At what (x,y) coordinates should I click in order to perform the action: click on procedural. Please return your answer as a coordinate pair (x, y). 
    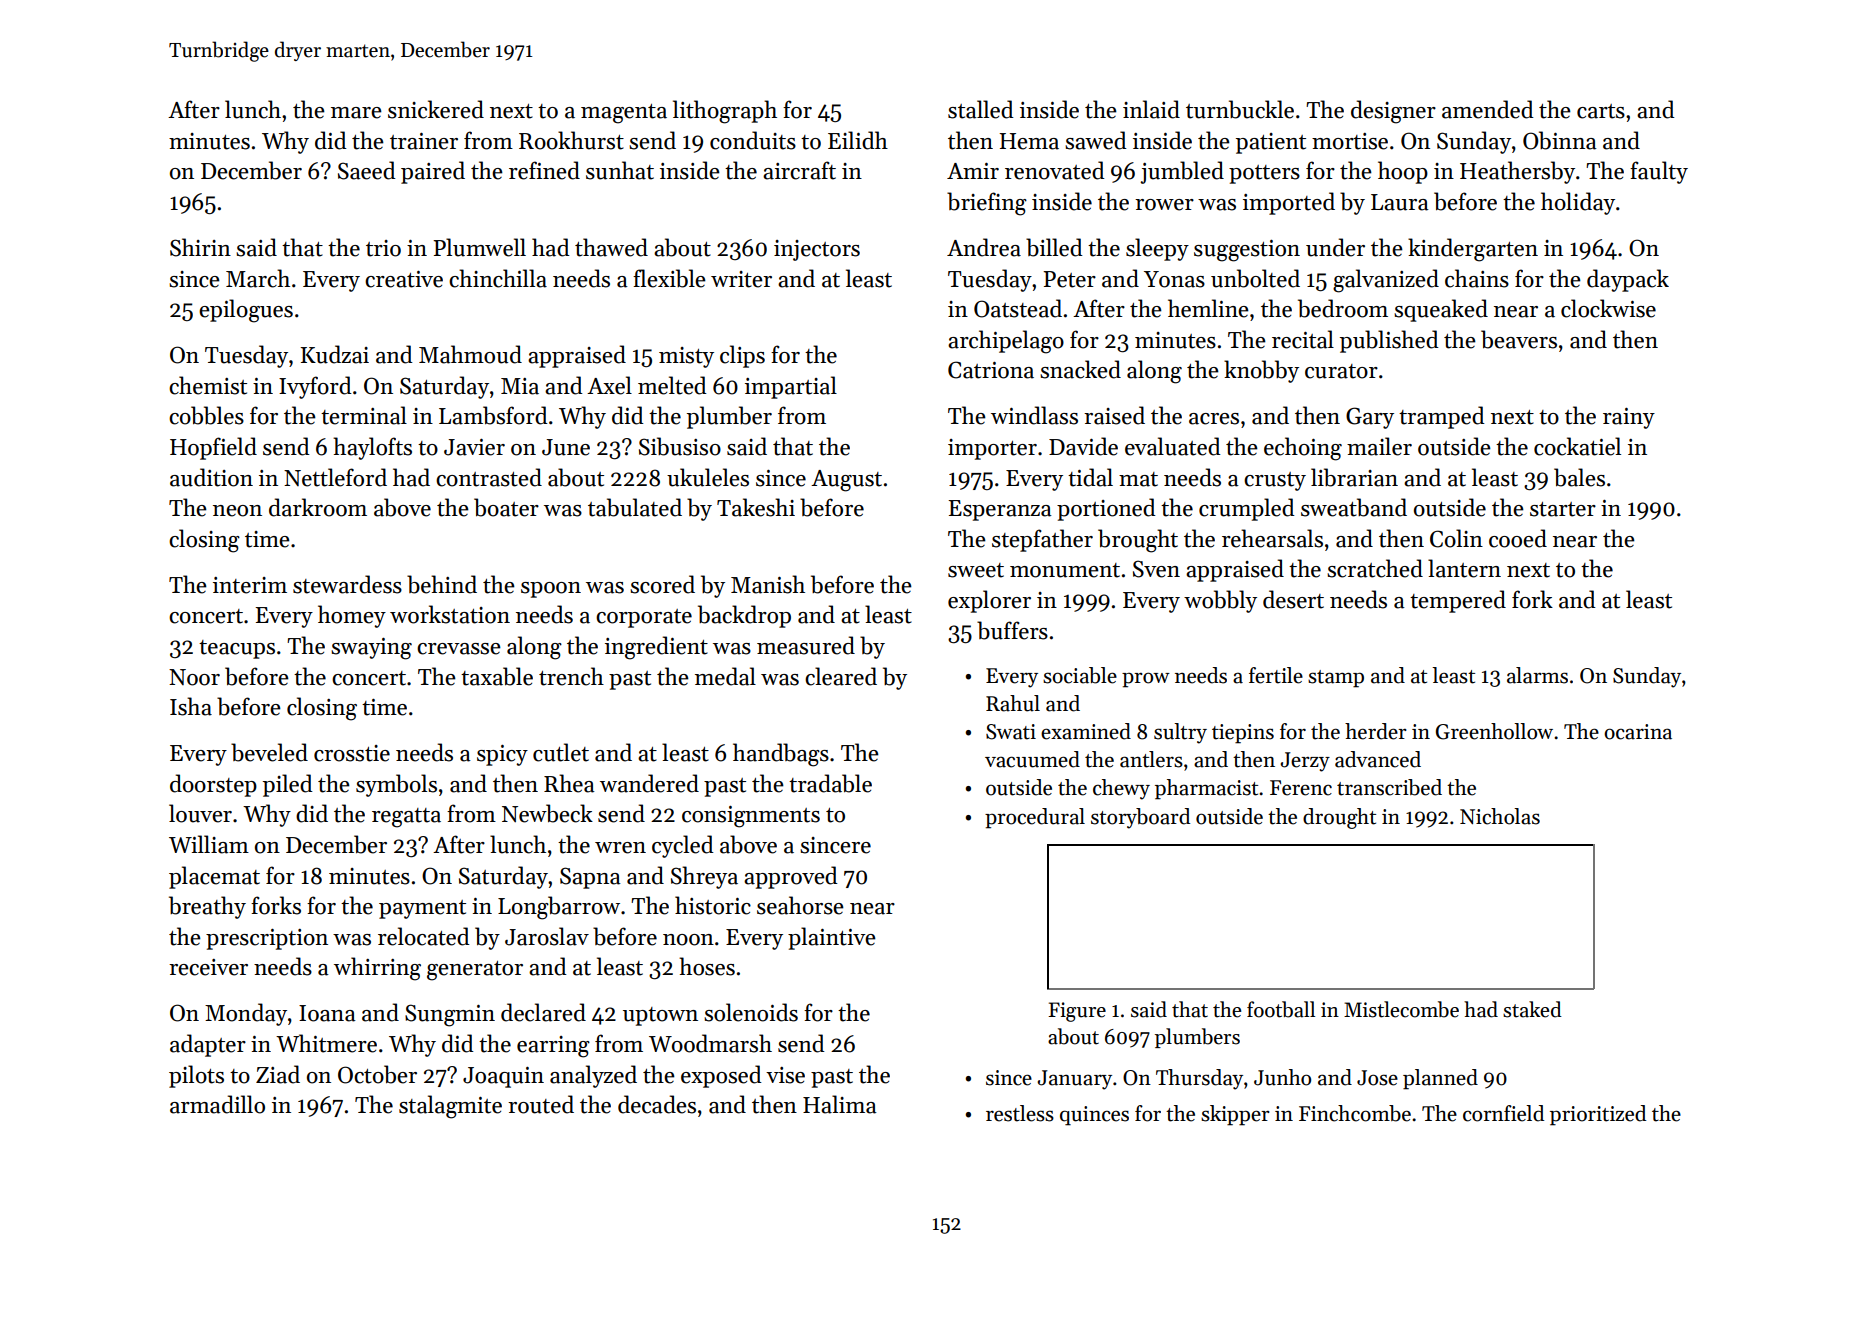
    Looking at the image, I should click on (1035, 818).
